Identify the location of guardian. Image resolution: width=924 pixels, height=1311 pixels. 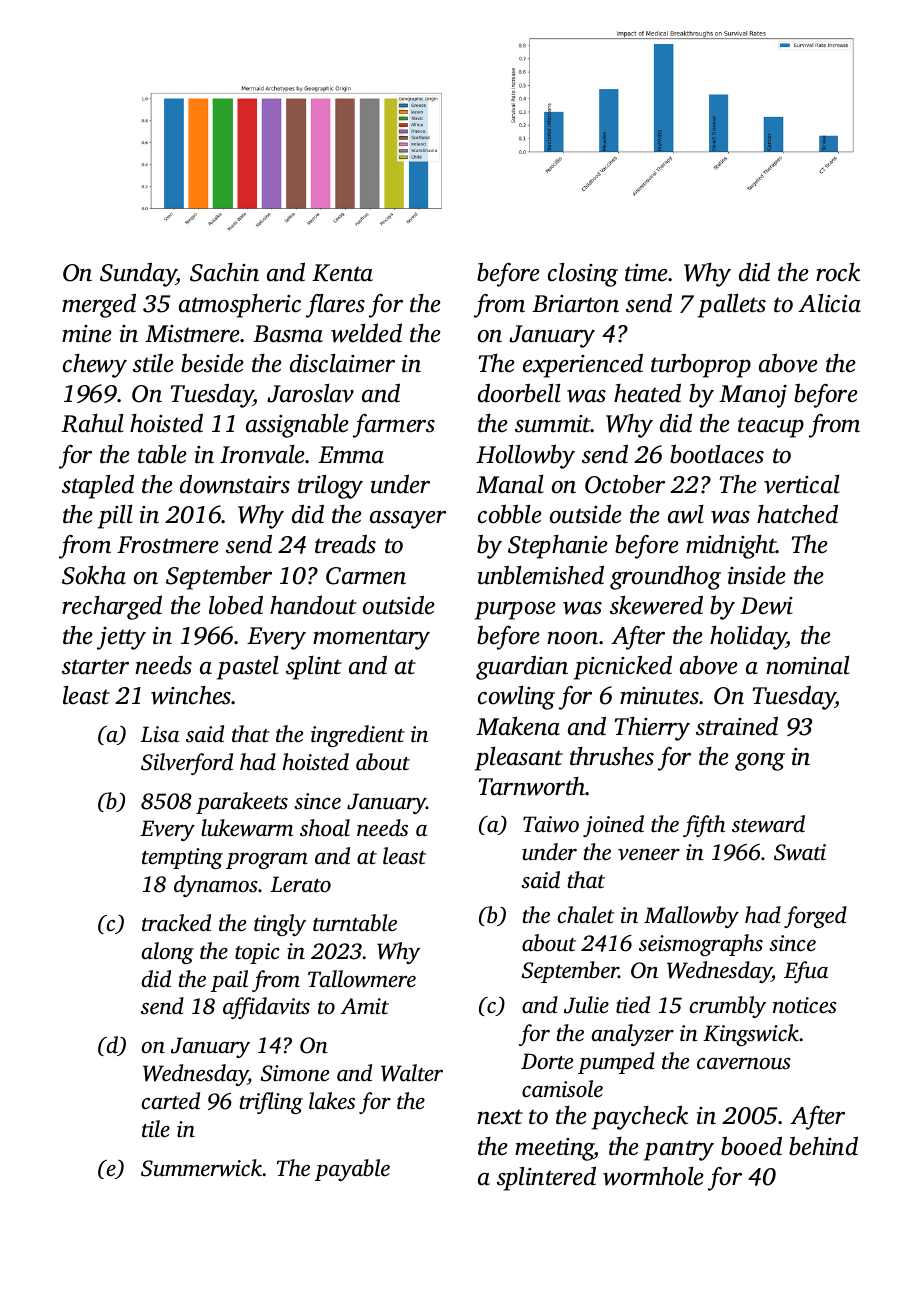
(522, 668).
